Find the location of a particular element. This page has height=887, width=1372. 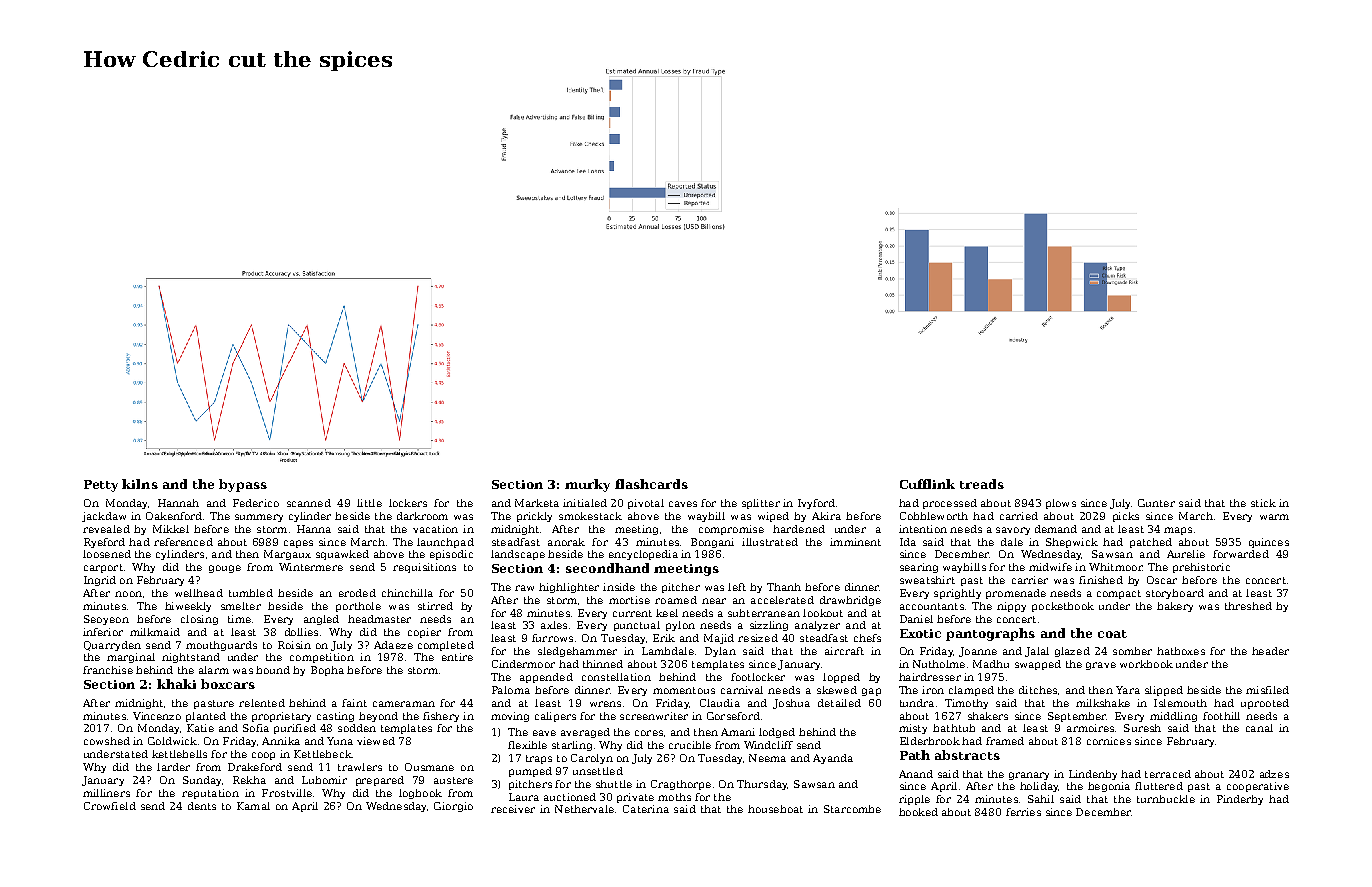

Caterina is located at coordinates (646, 809).
